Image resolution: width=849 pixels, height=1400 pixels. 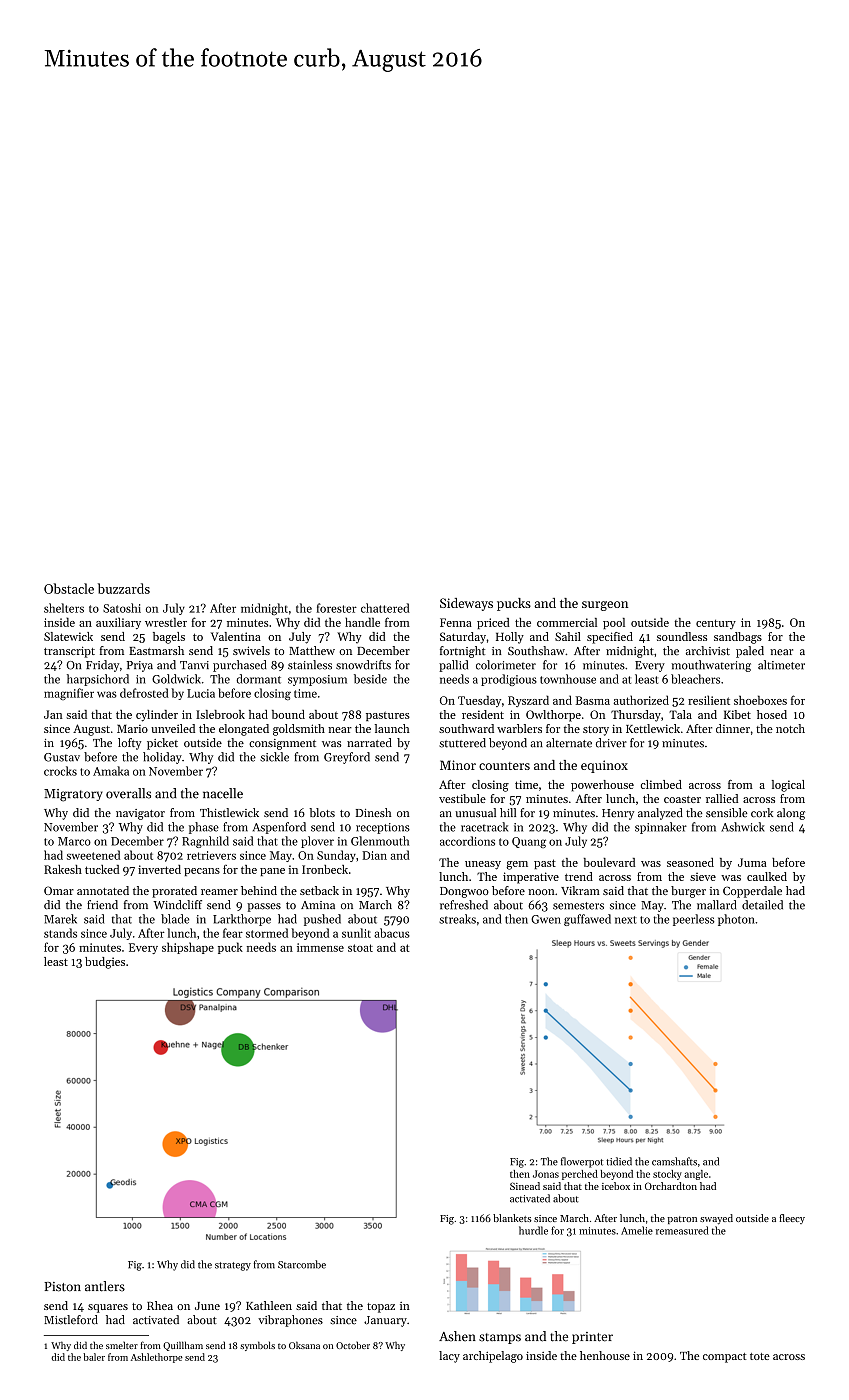 What do you see at coordinates (385, 608) in the screenshot?
I see `chattered` at bounding box center [385, 608].
